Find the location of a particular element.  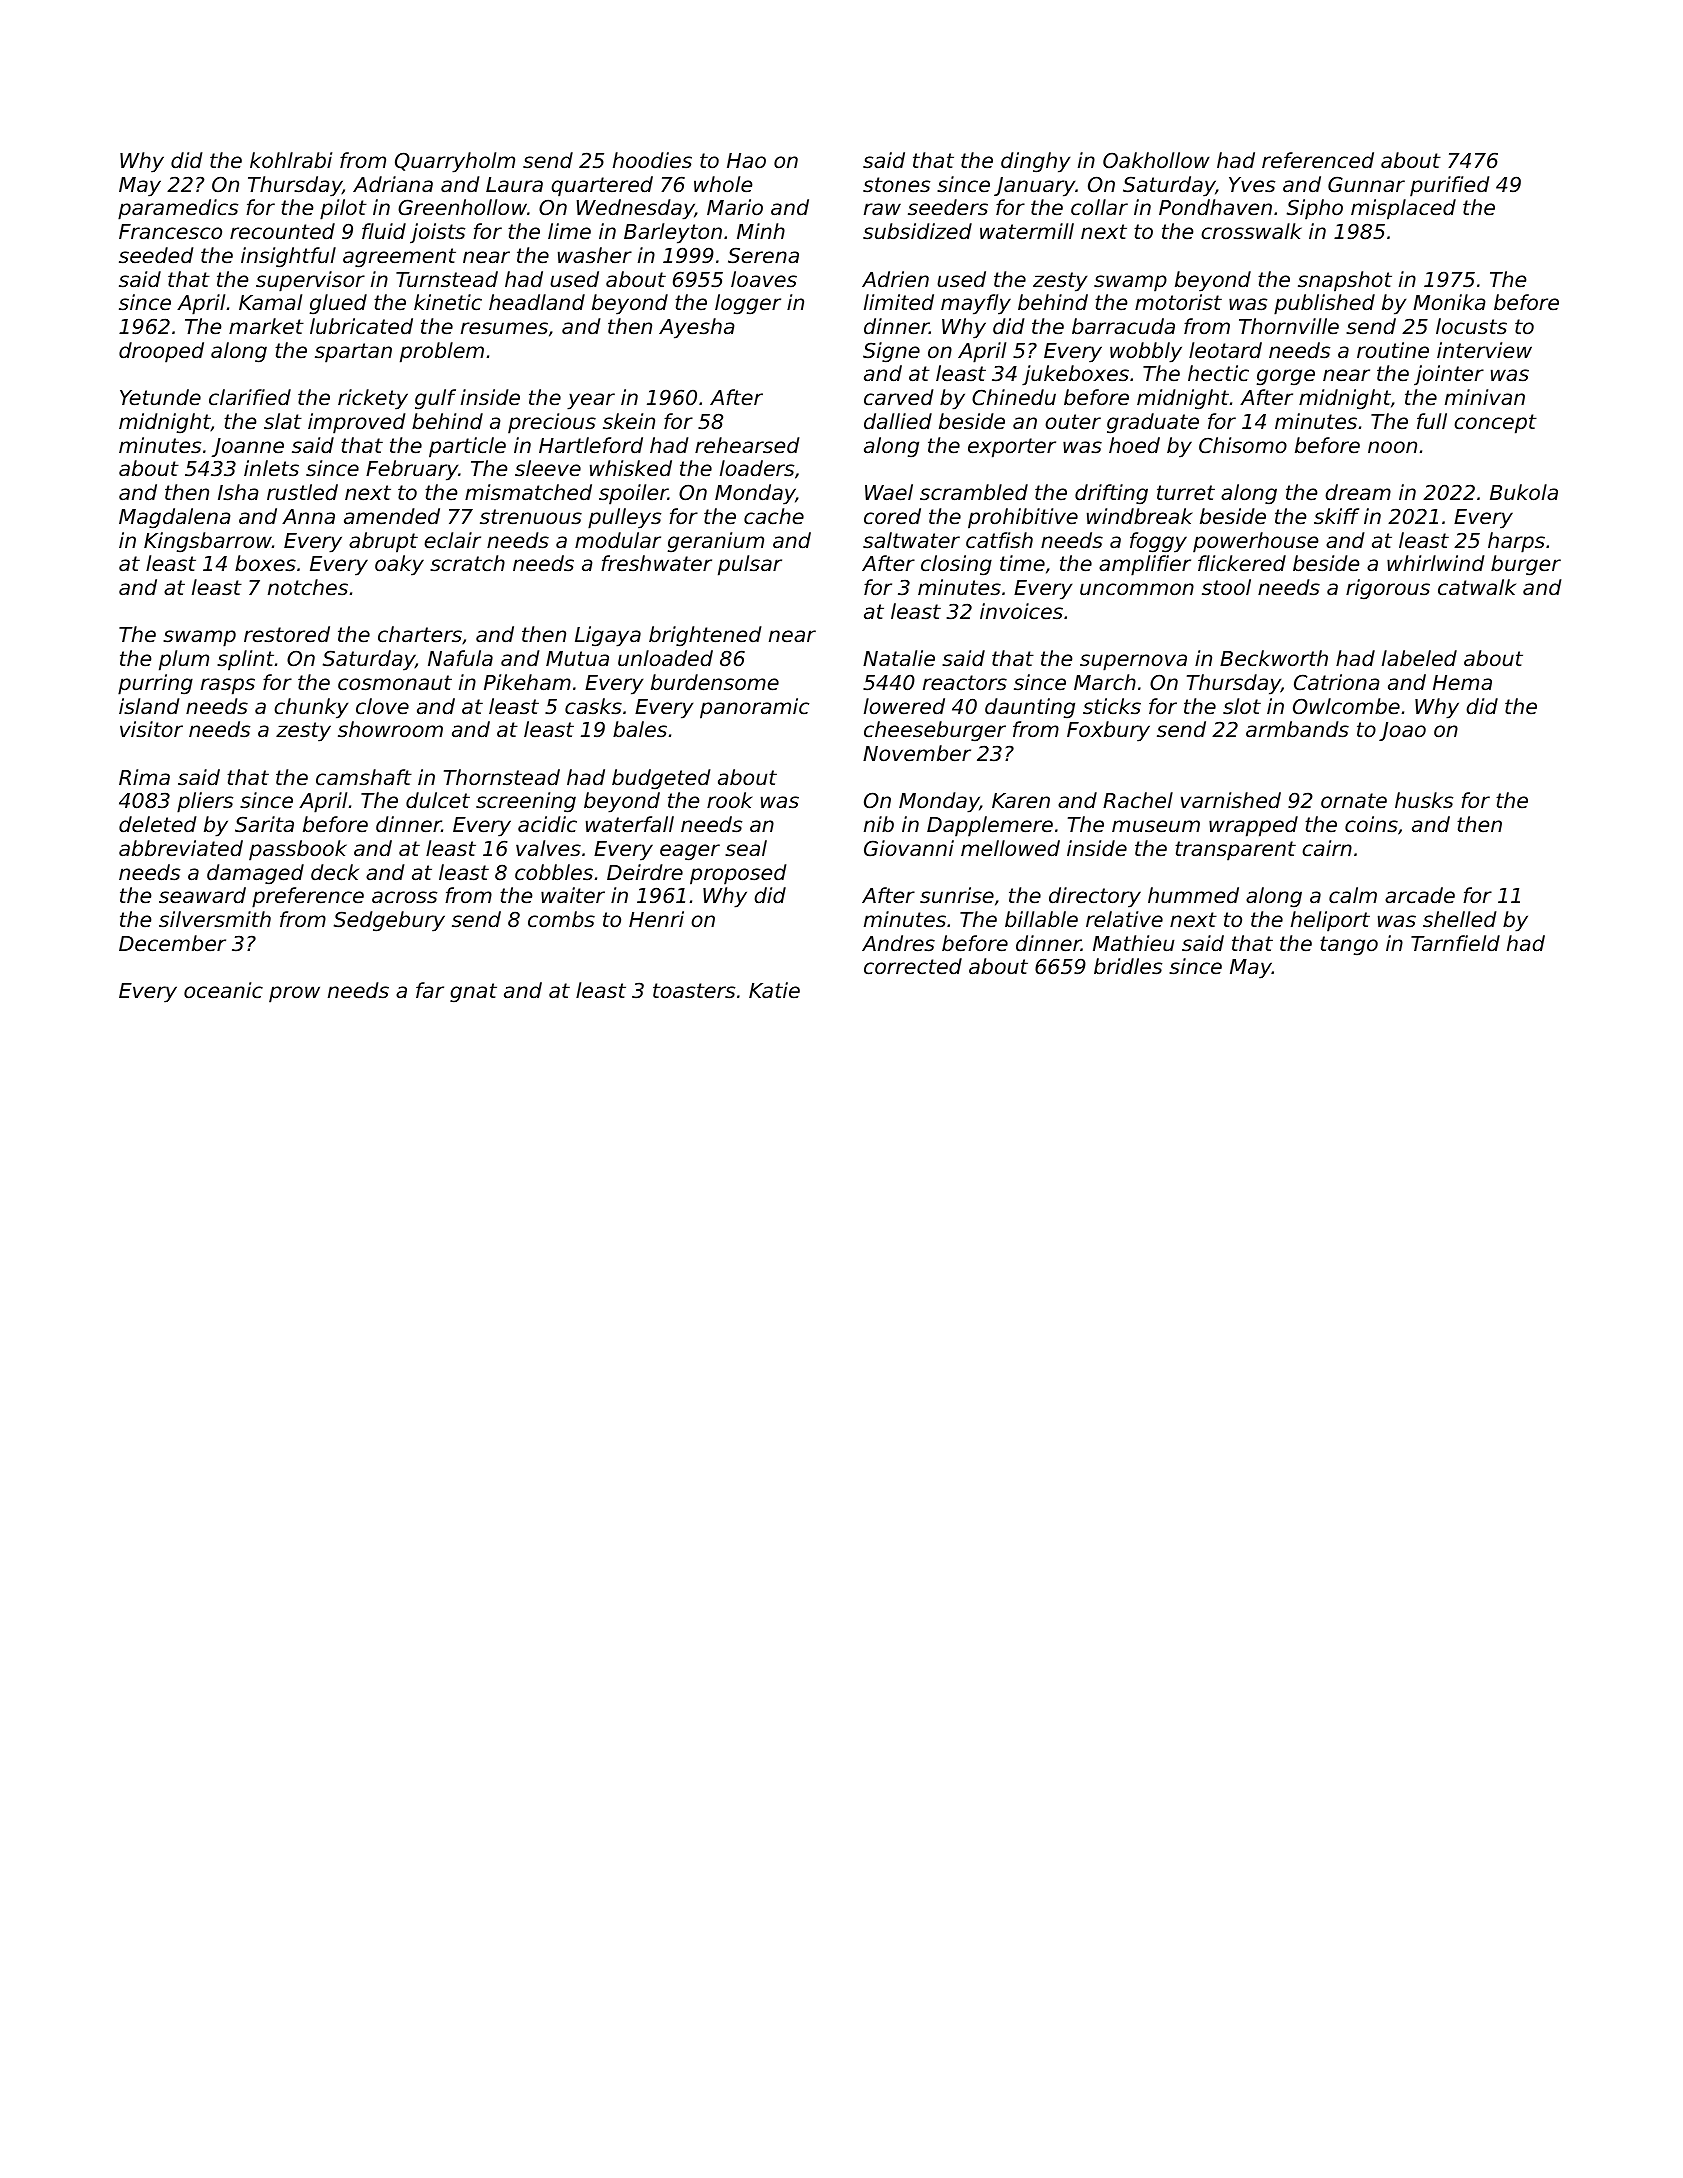

island is located at coordinates (149, 706).
